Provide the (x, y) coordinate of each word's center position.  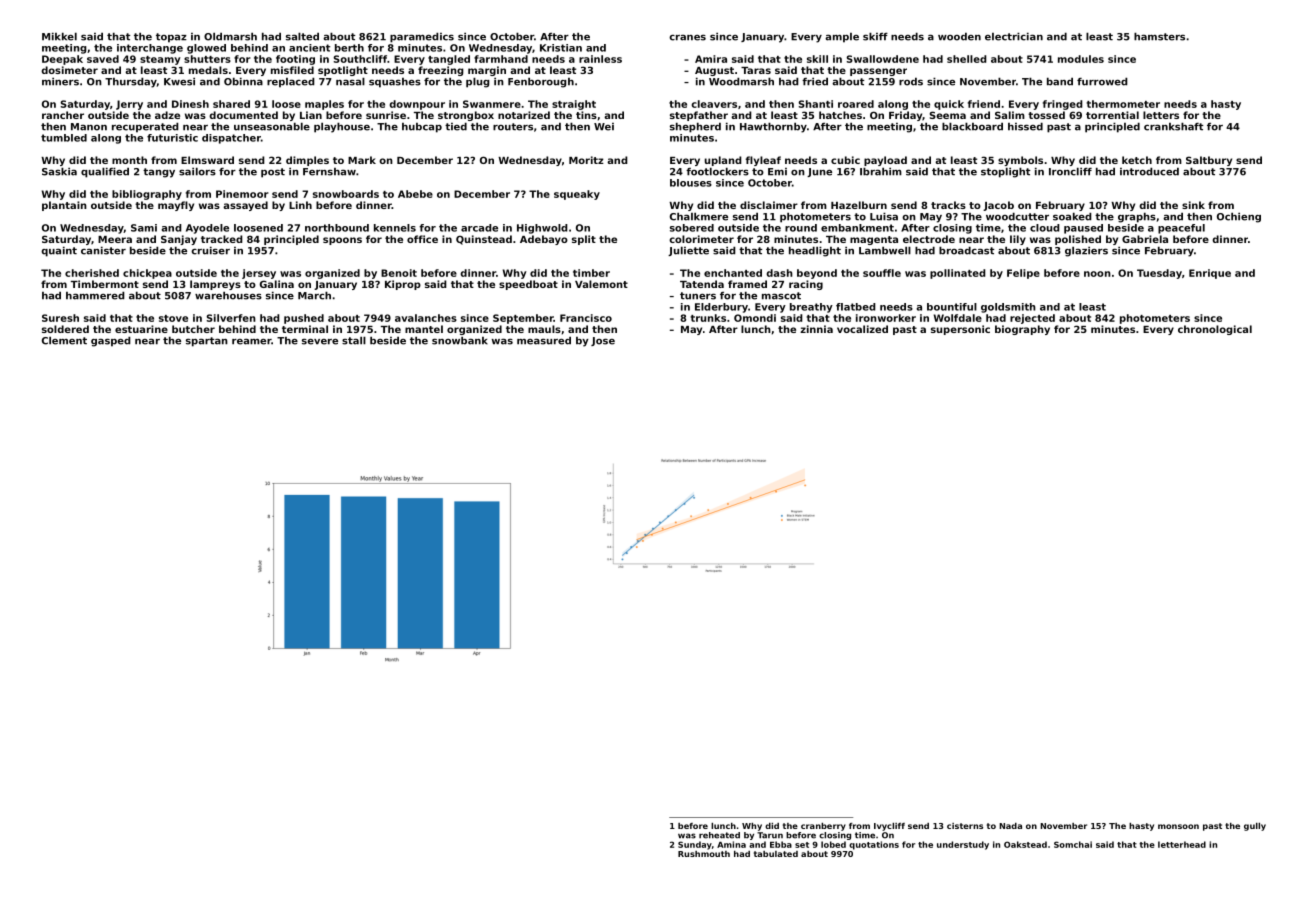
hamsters (1159, 36)
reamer (251, 341)
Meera (115, 239)
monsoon (1178, 826)
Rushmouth (704, 854)
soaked (1072, 216)
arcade (479, 228)
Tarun (770, 835)
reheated (719, 835)
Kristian (561, 48)
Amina (731, 844)
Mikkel (59, 36)
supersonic (960, 330)
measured (544, 340)
